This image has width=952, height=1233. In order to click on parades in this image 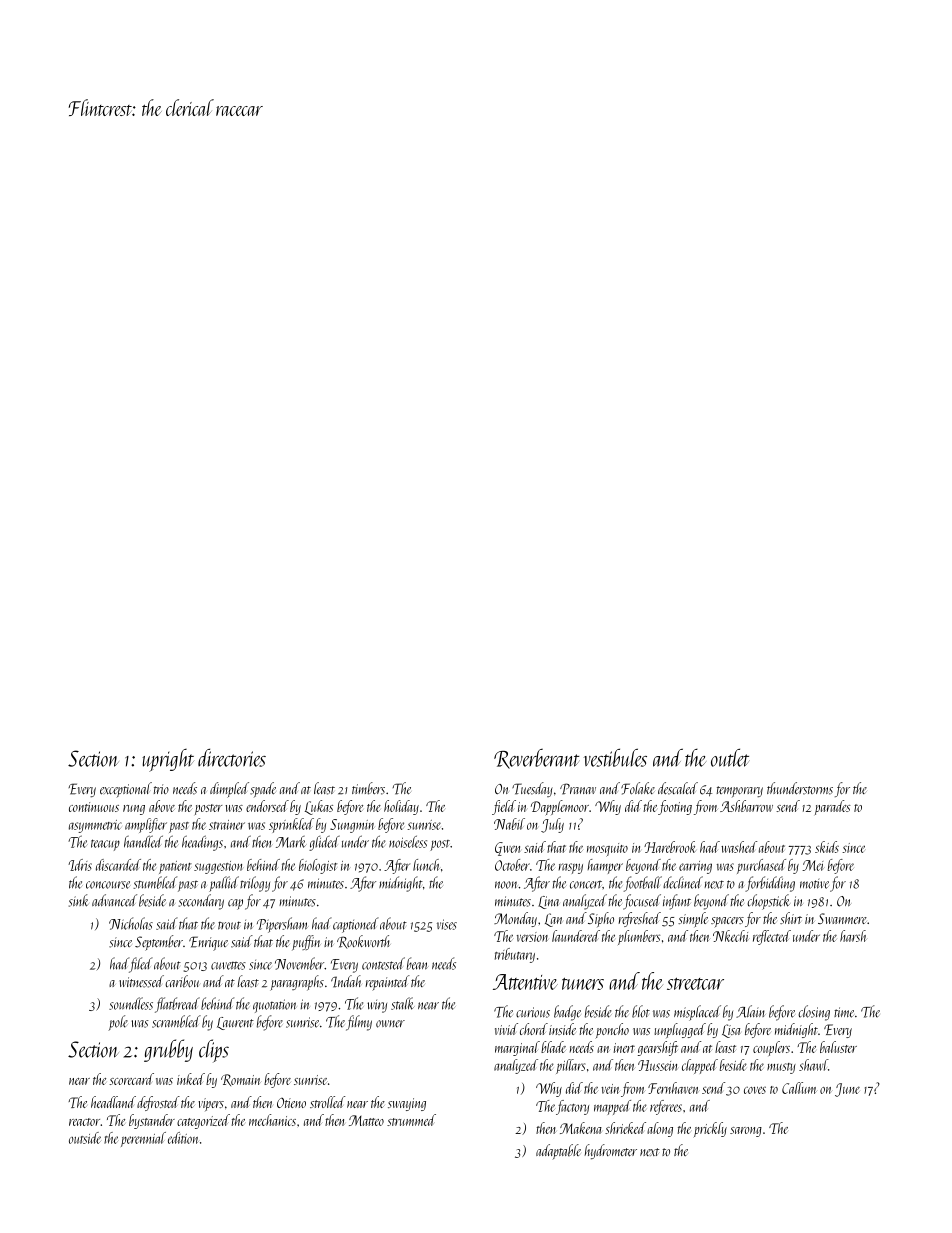, I will do `click(833, 807)`.
